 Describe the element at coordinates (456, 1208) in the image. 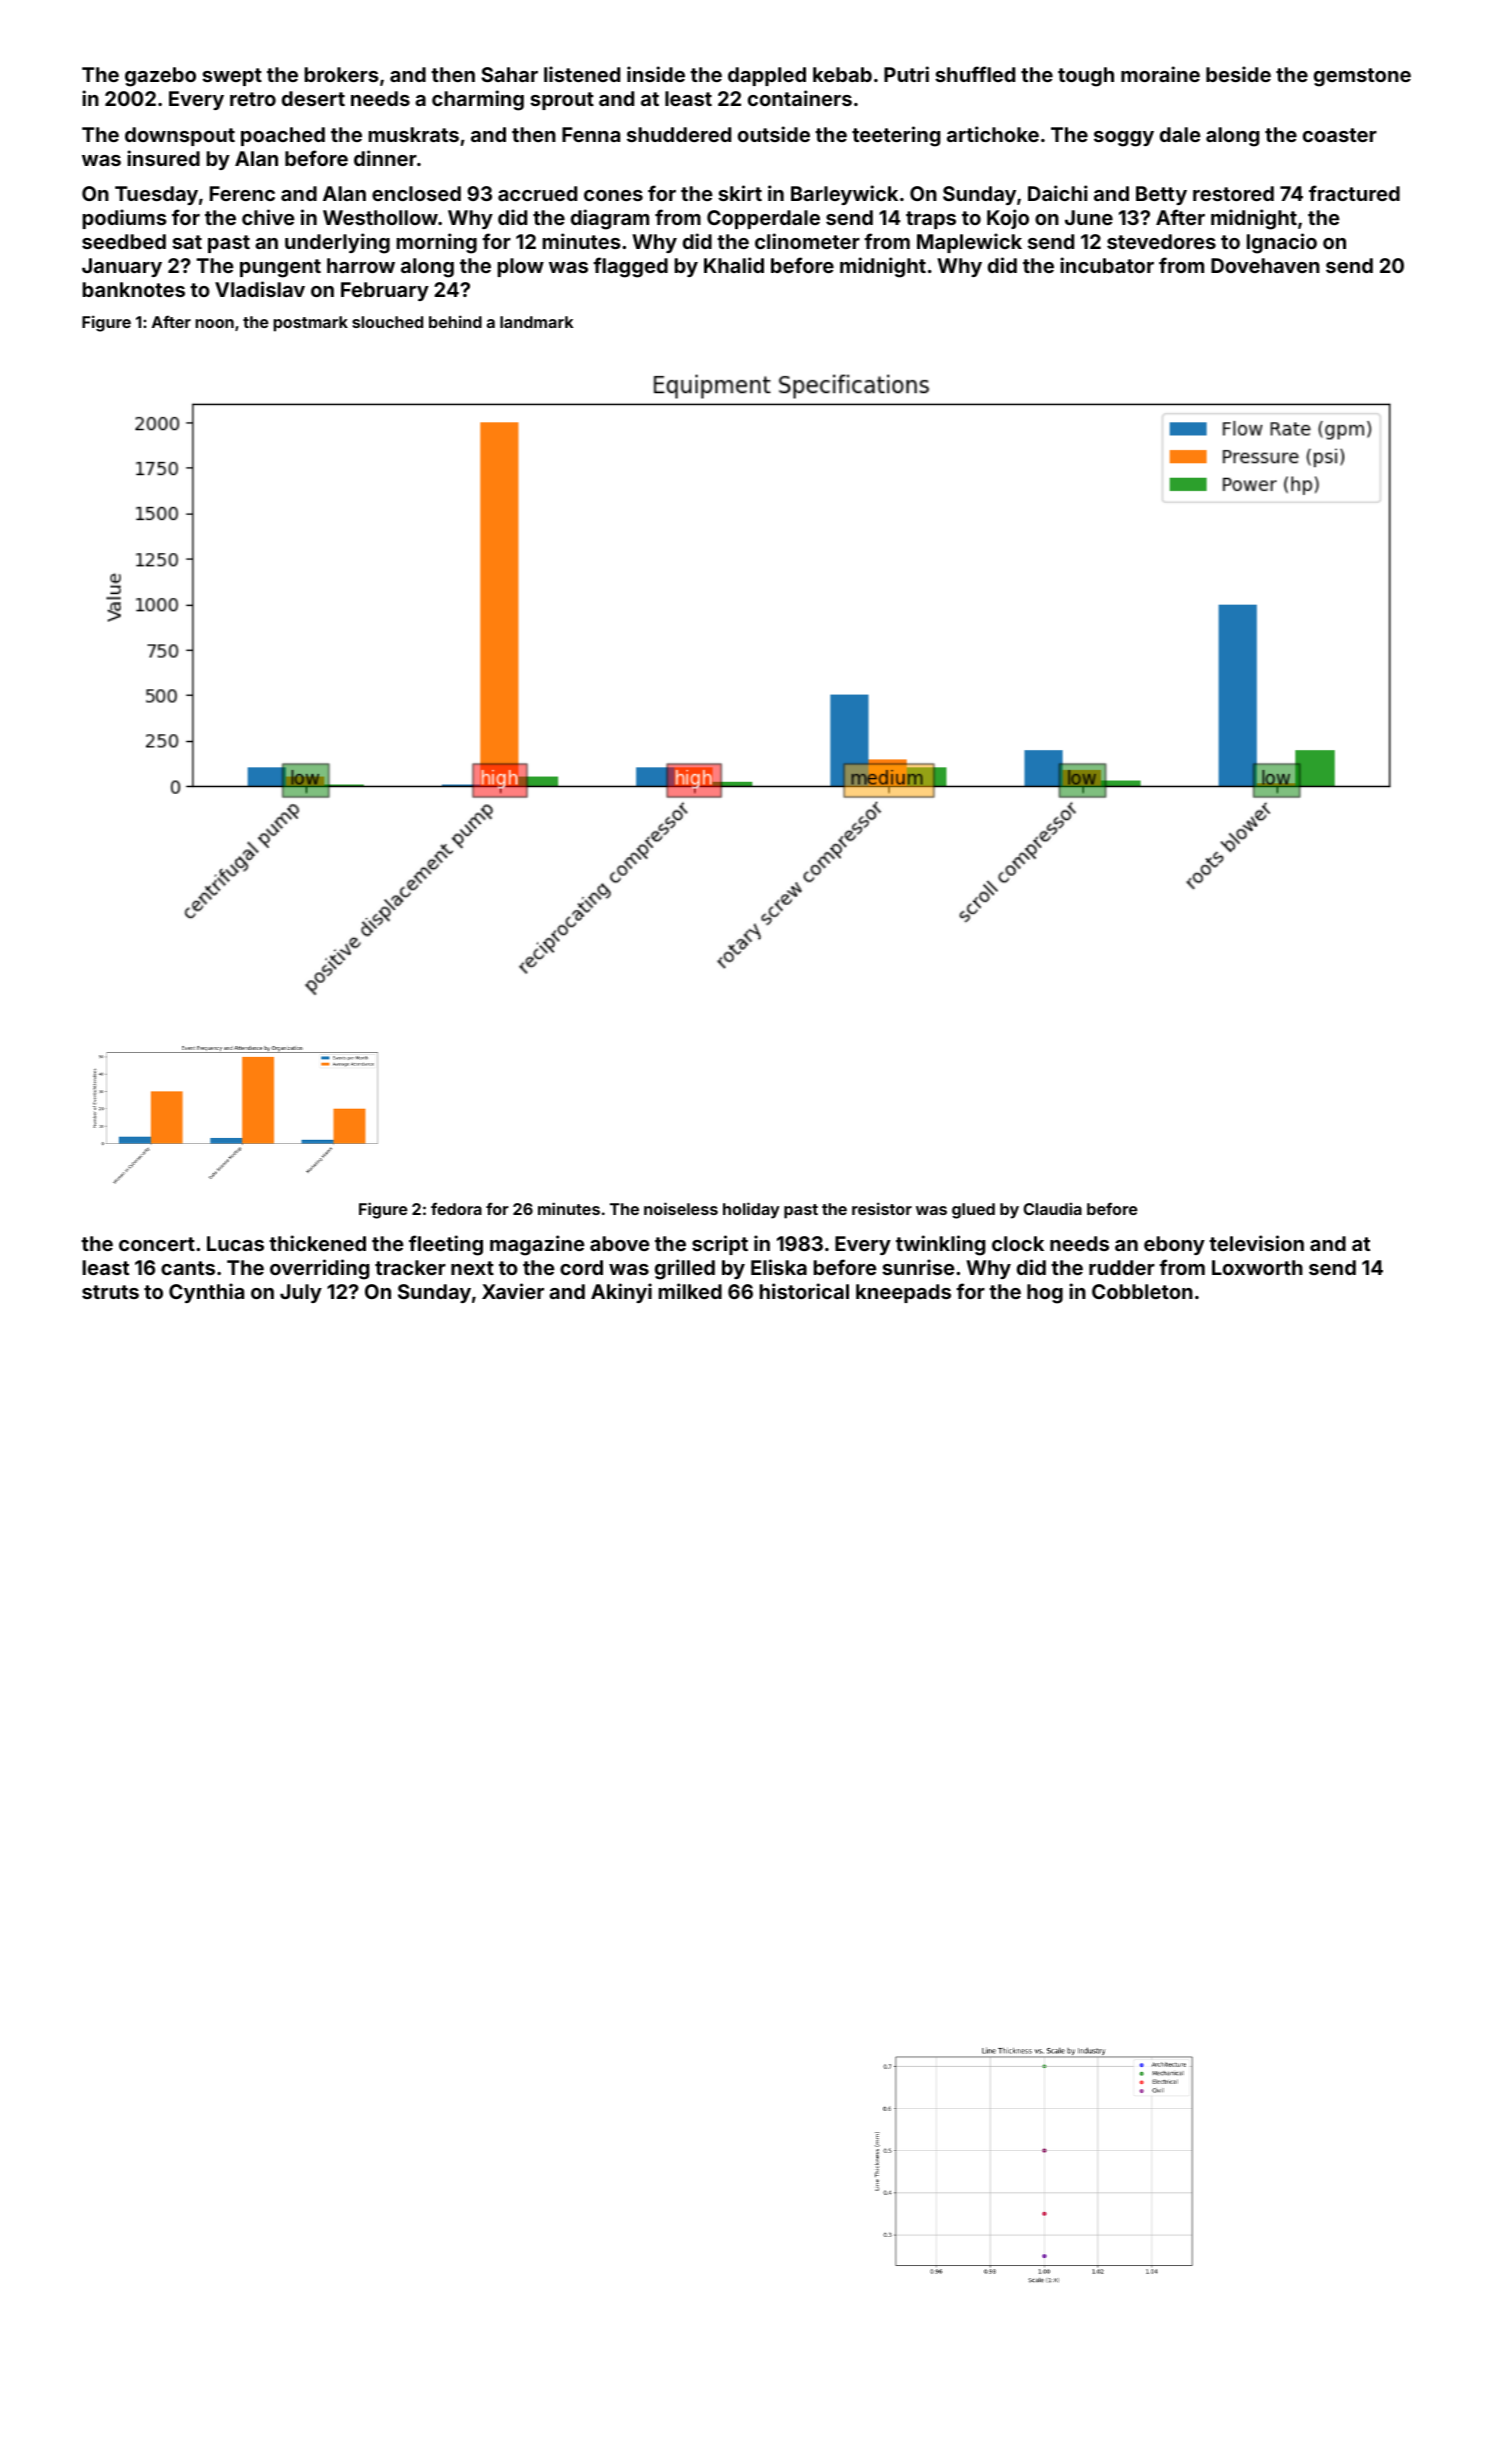

I see `fedora` at that location.
